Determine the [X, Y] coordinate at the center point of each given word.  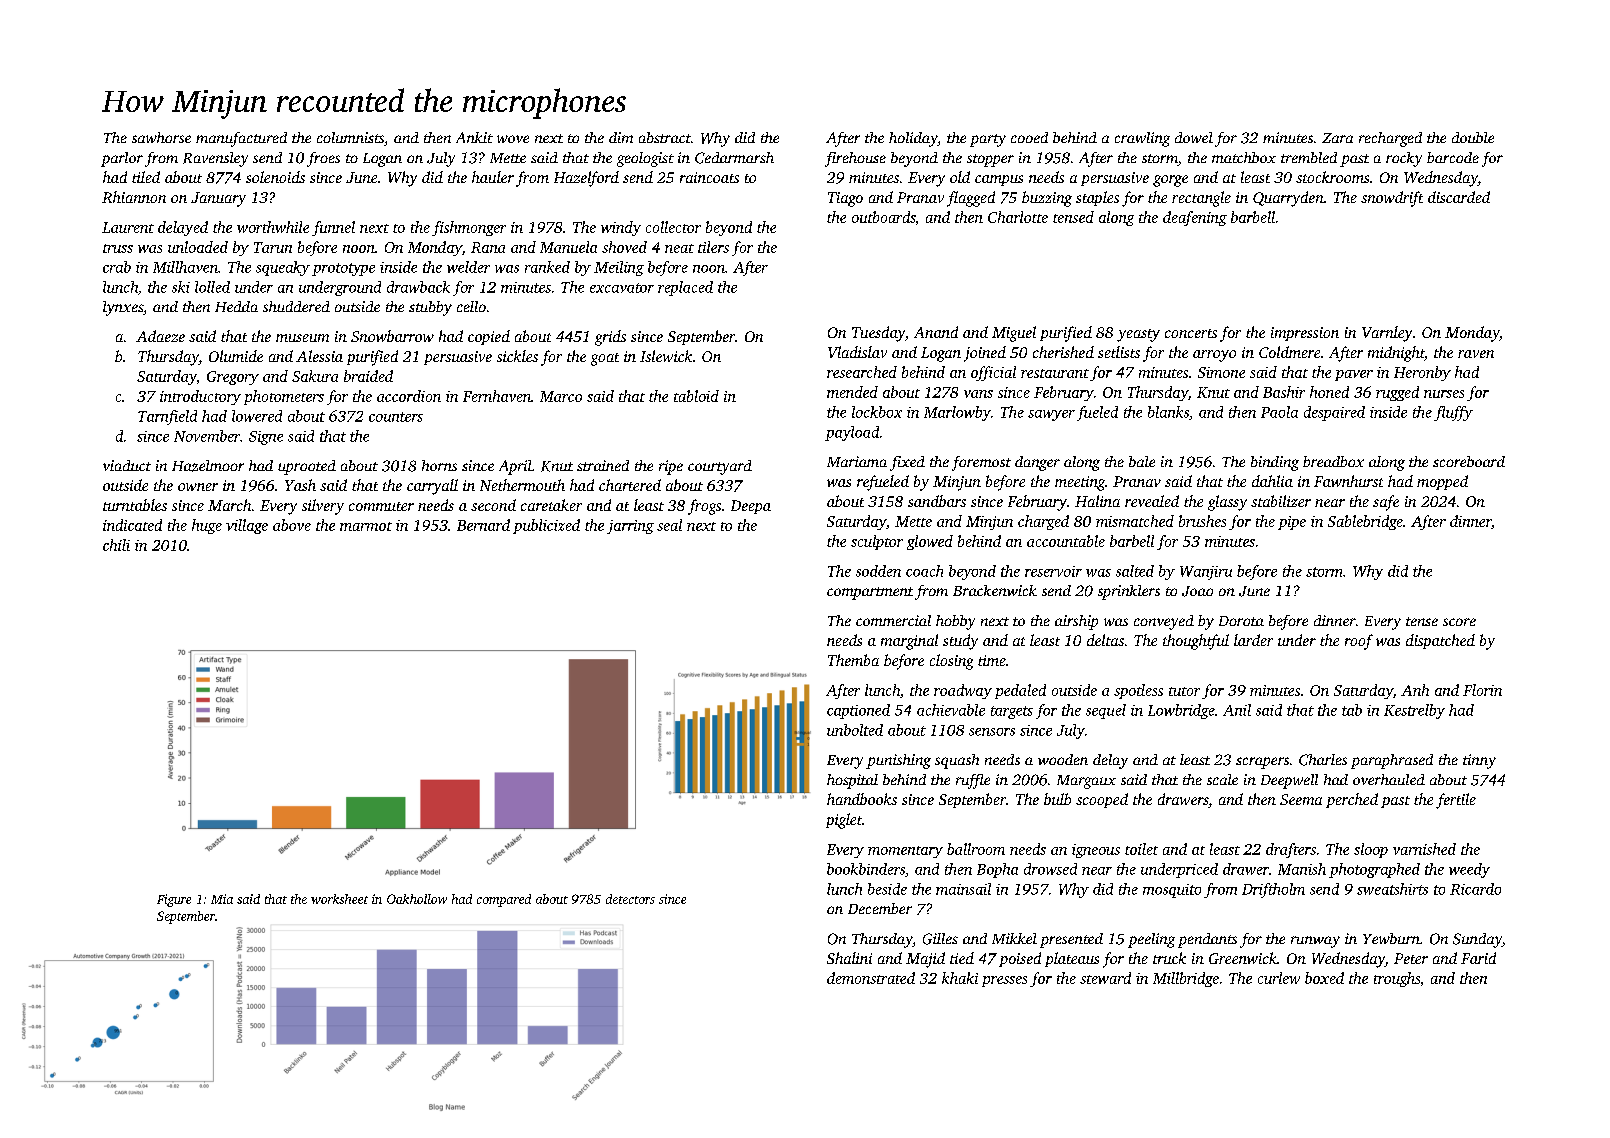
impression [1305, 334]
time [992, 660]
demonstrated [871, 978]
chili [116, 545]
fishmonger [469, 228]
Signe [266, 438]
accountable [1066, 541]
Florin [1482, 690]
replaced [685, 288]
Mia [222, 899]
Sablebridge [1365, 522]
